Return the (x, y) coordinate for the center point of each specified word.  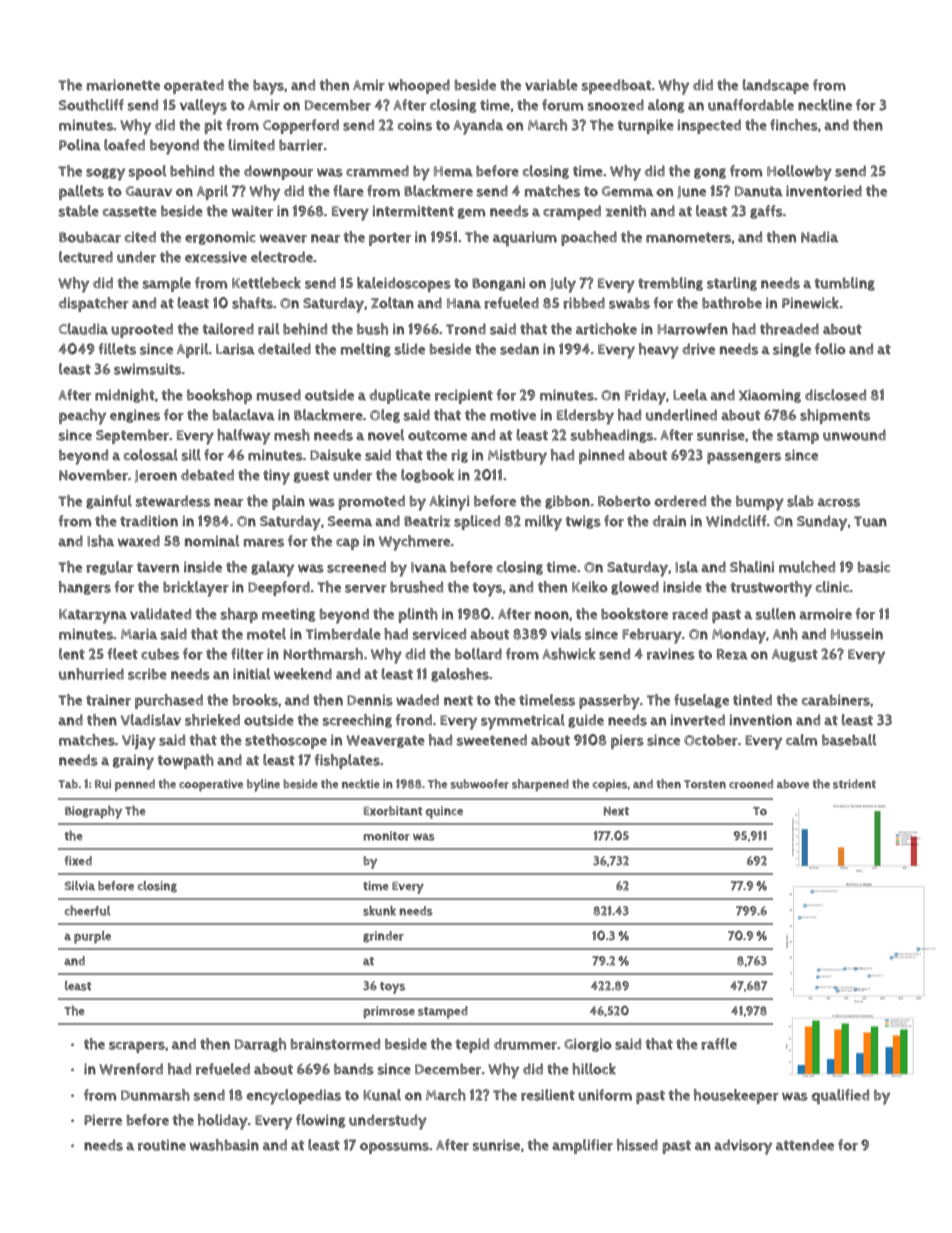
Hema (453, 171)
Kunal (382, 1095)
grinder (383, 937)
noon (552, 615)
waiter (252, 211)
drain (669, 521)
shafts (252, 303)
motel (266, 634)
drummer (525, 1044)
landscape (776, 86)
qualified (840, 1096)
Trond (466, 329)
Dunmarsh (155, 1095)
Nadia (819, 237)
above (793, 784)
